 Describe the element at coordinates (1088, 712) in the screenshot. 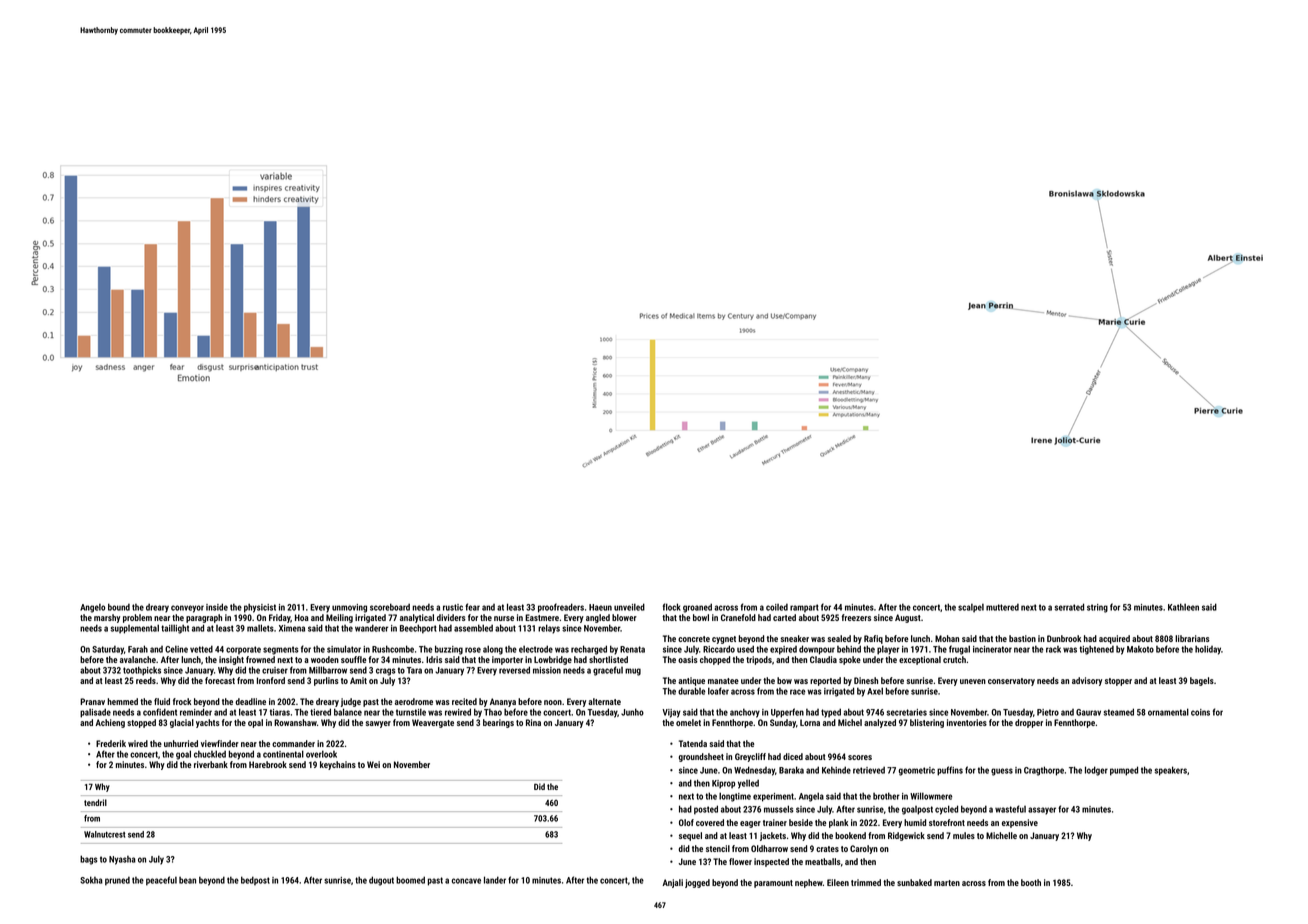

I see `Gaurav` at that location.
